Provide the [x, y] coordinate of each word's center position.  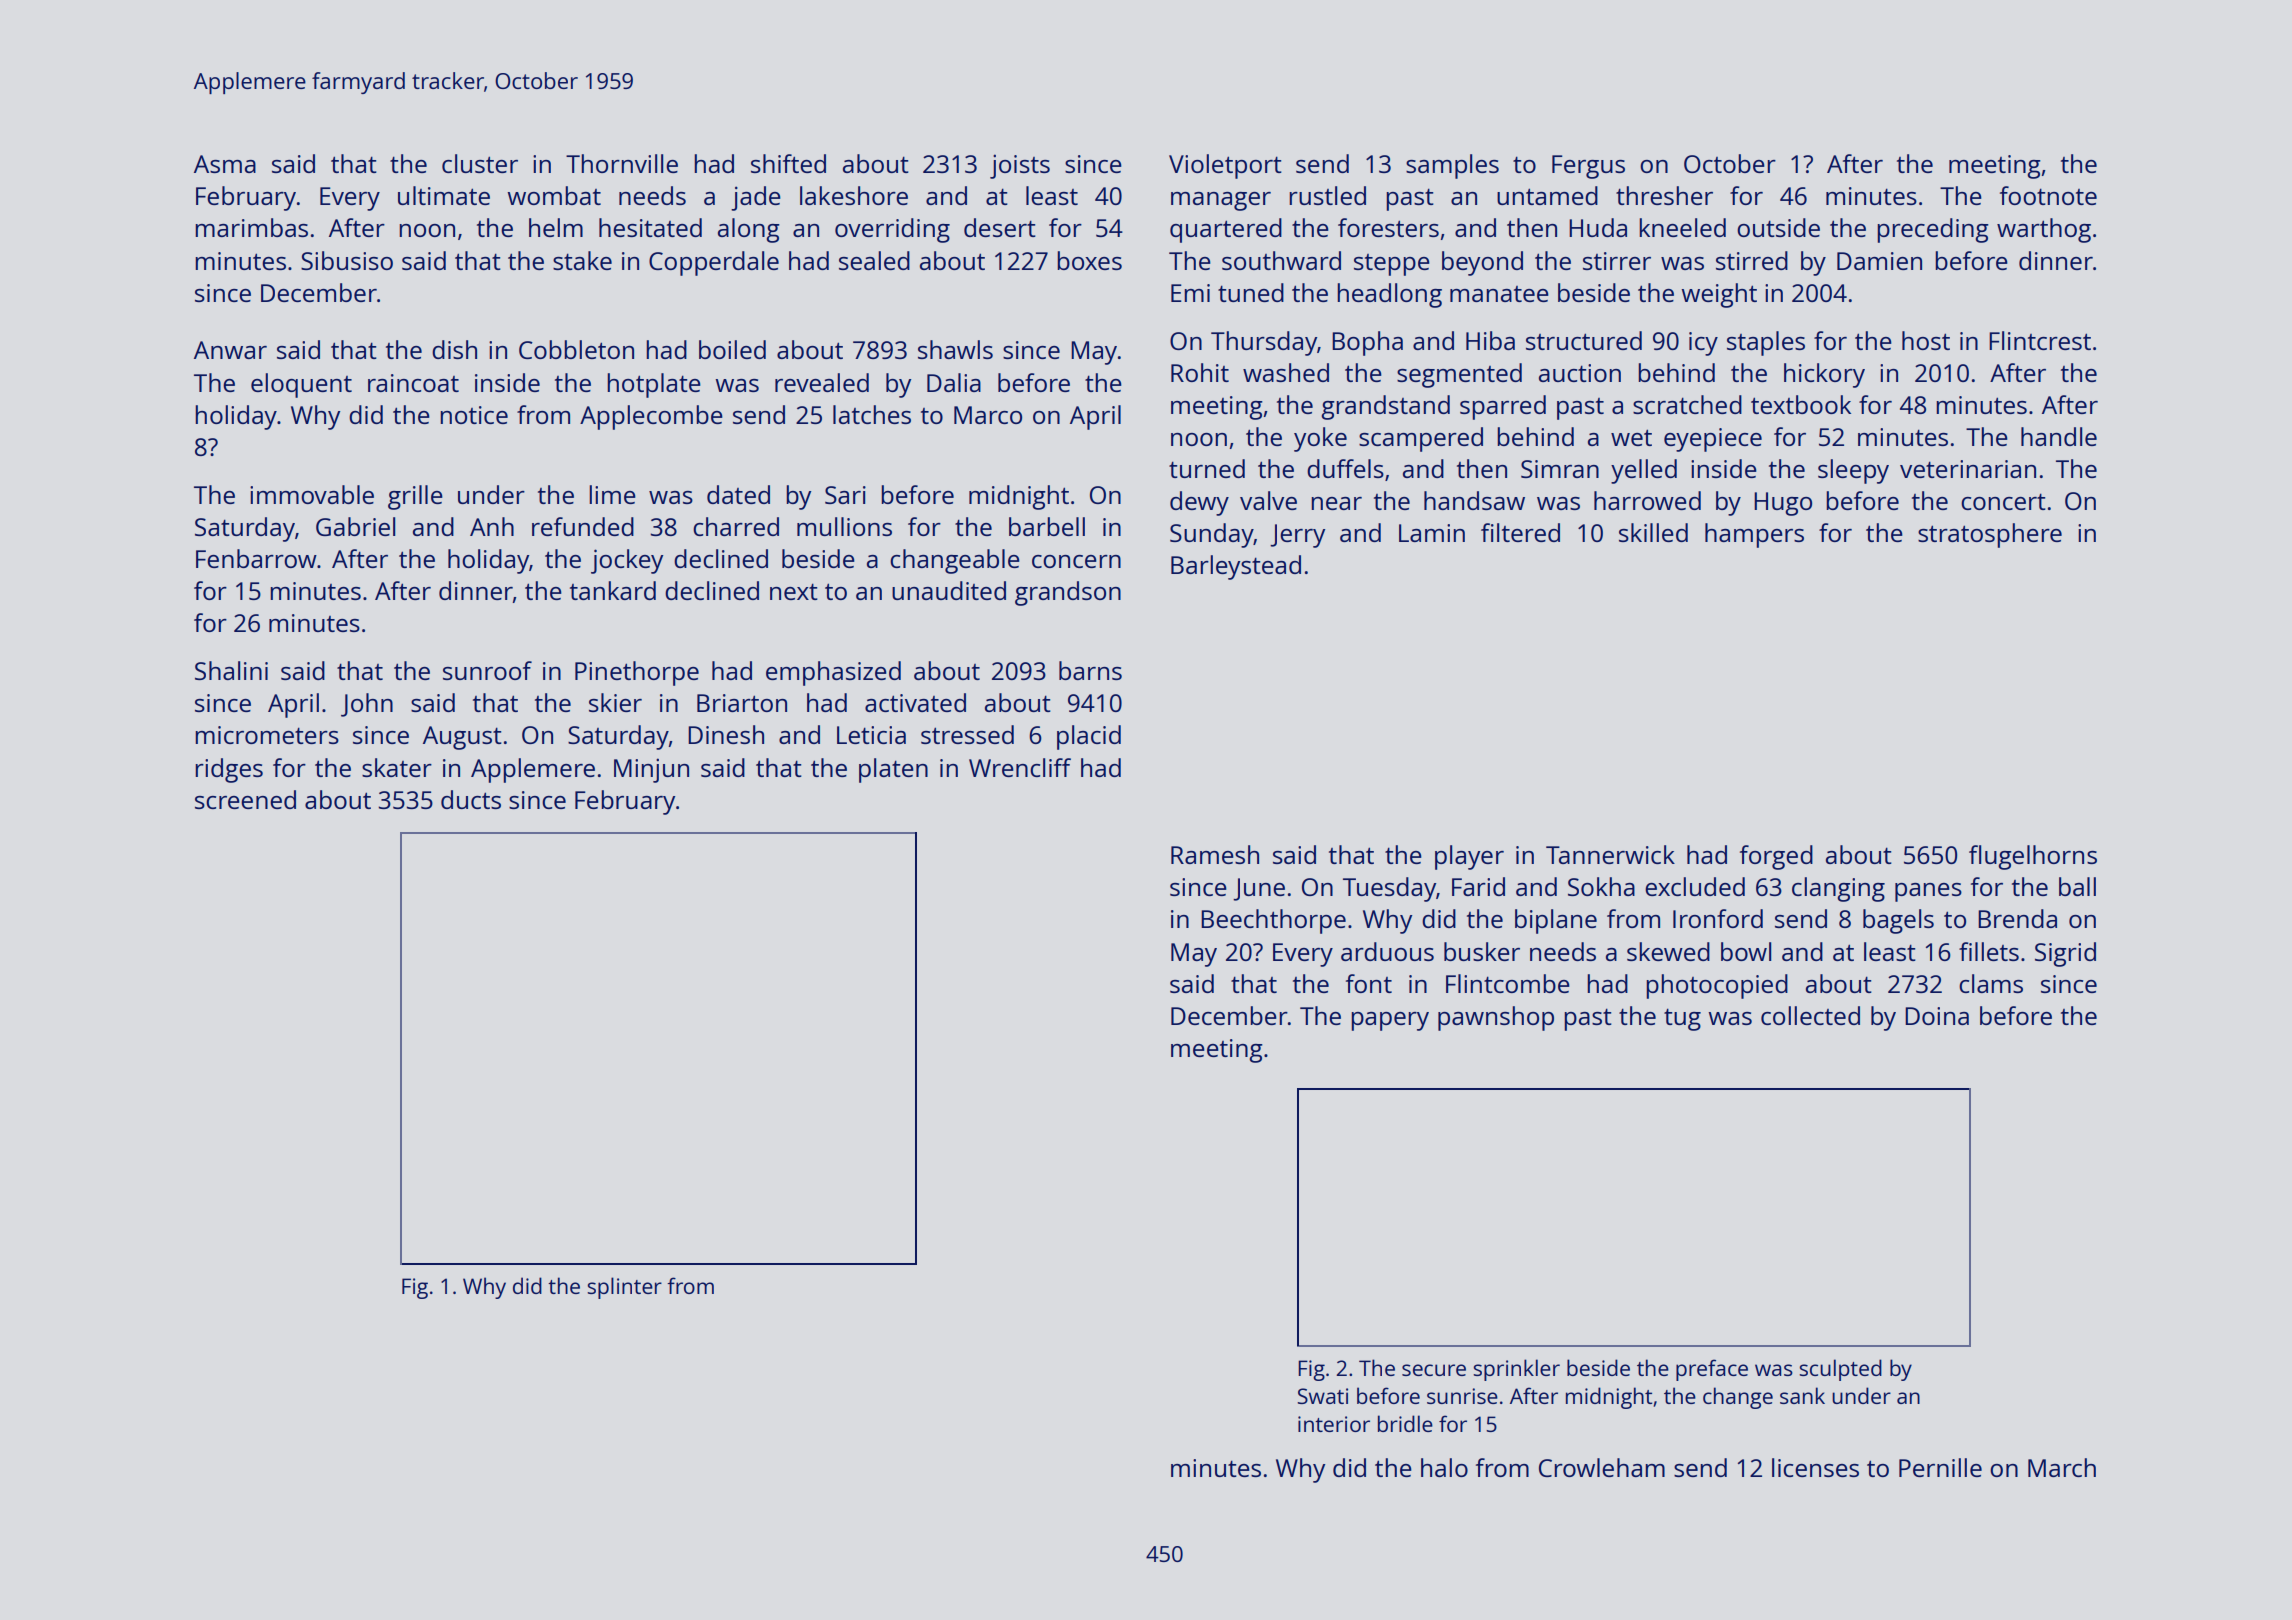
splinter [625, 1288]
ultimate [444, 195]
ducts [471, 799]
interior [1334, 1424]
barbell [1047, 526]
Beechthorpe [1273, 921]
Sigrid [2065, 954]
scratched [1687, 404]
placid [1089, 737]
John [367, 705]
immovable [312, 494]
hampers [1754, 535]
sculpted [1841, 1370]
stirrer [1617, 261]
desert [1000, 227]
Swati [1323, 1396]
